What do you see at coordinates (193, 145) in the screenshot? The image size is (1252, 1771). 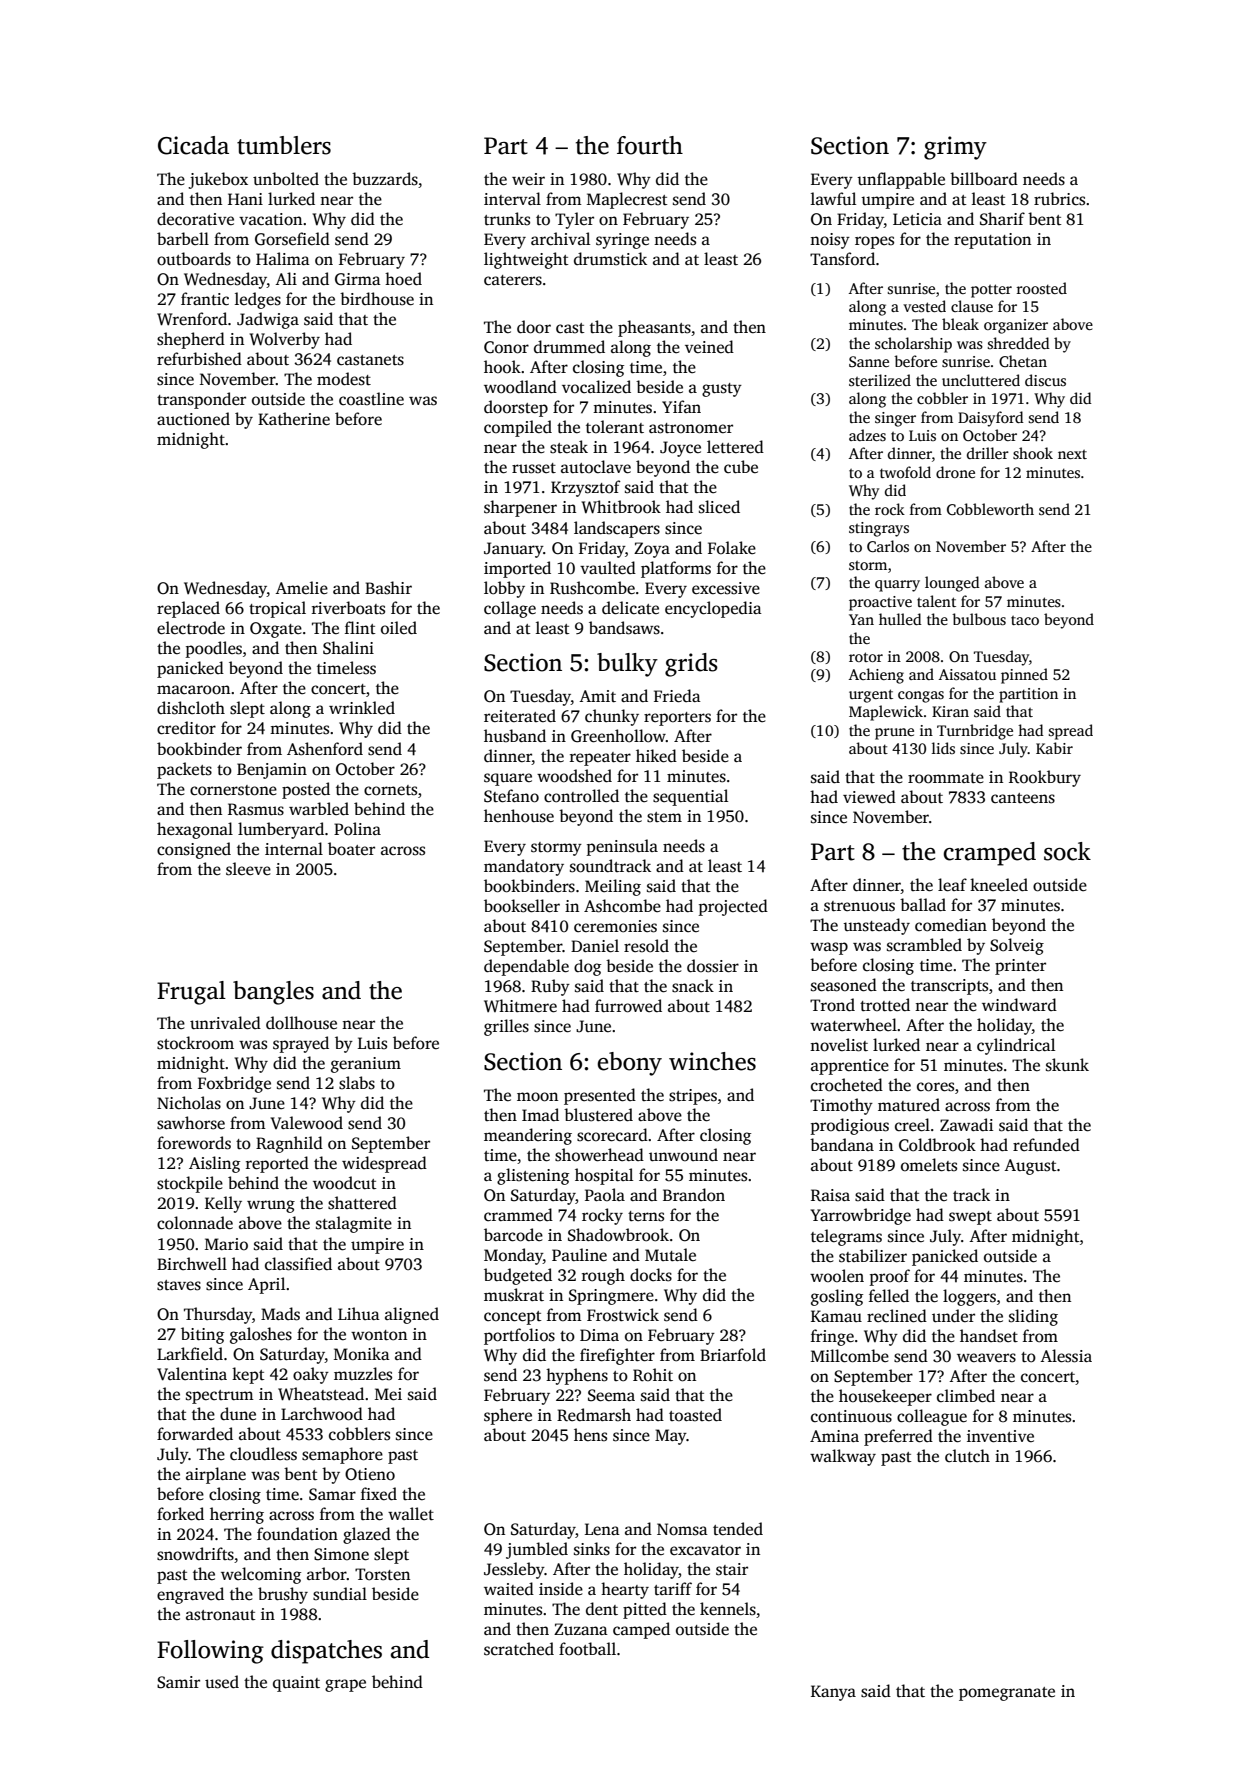 I see `Cicada` at bounding box center [193, 145].
